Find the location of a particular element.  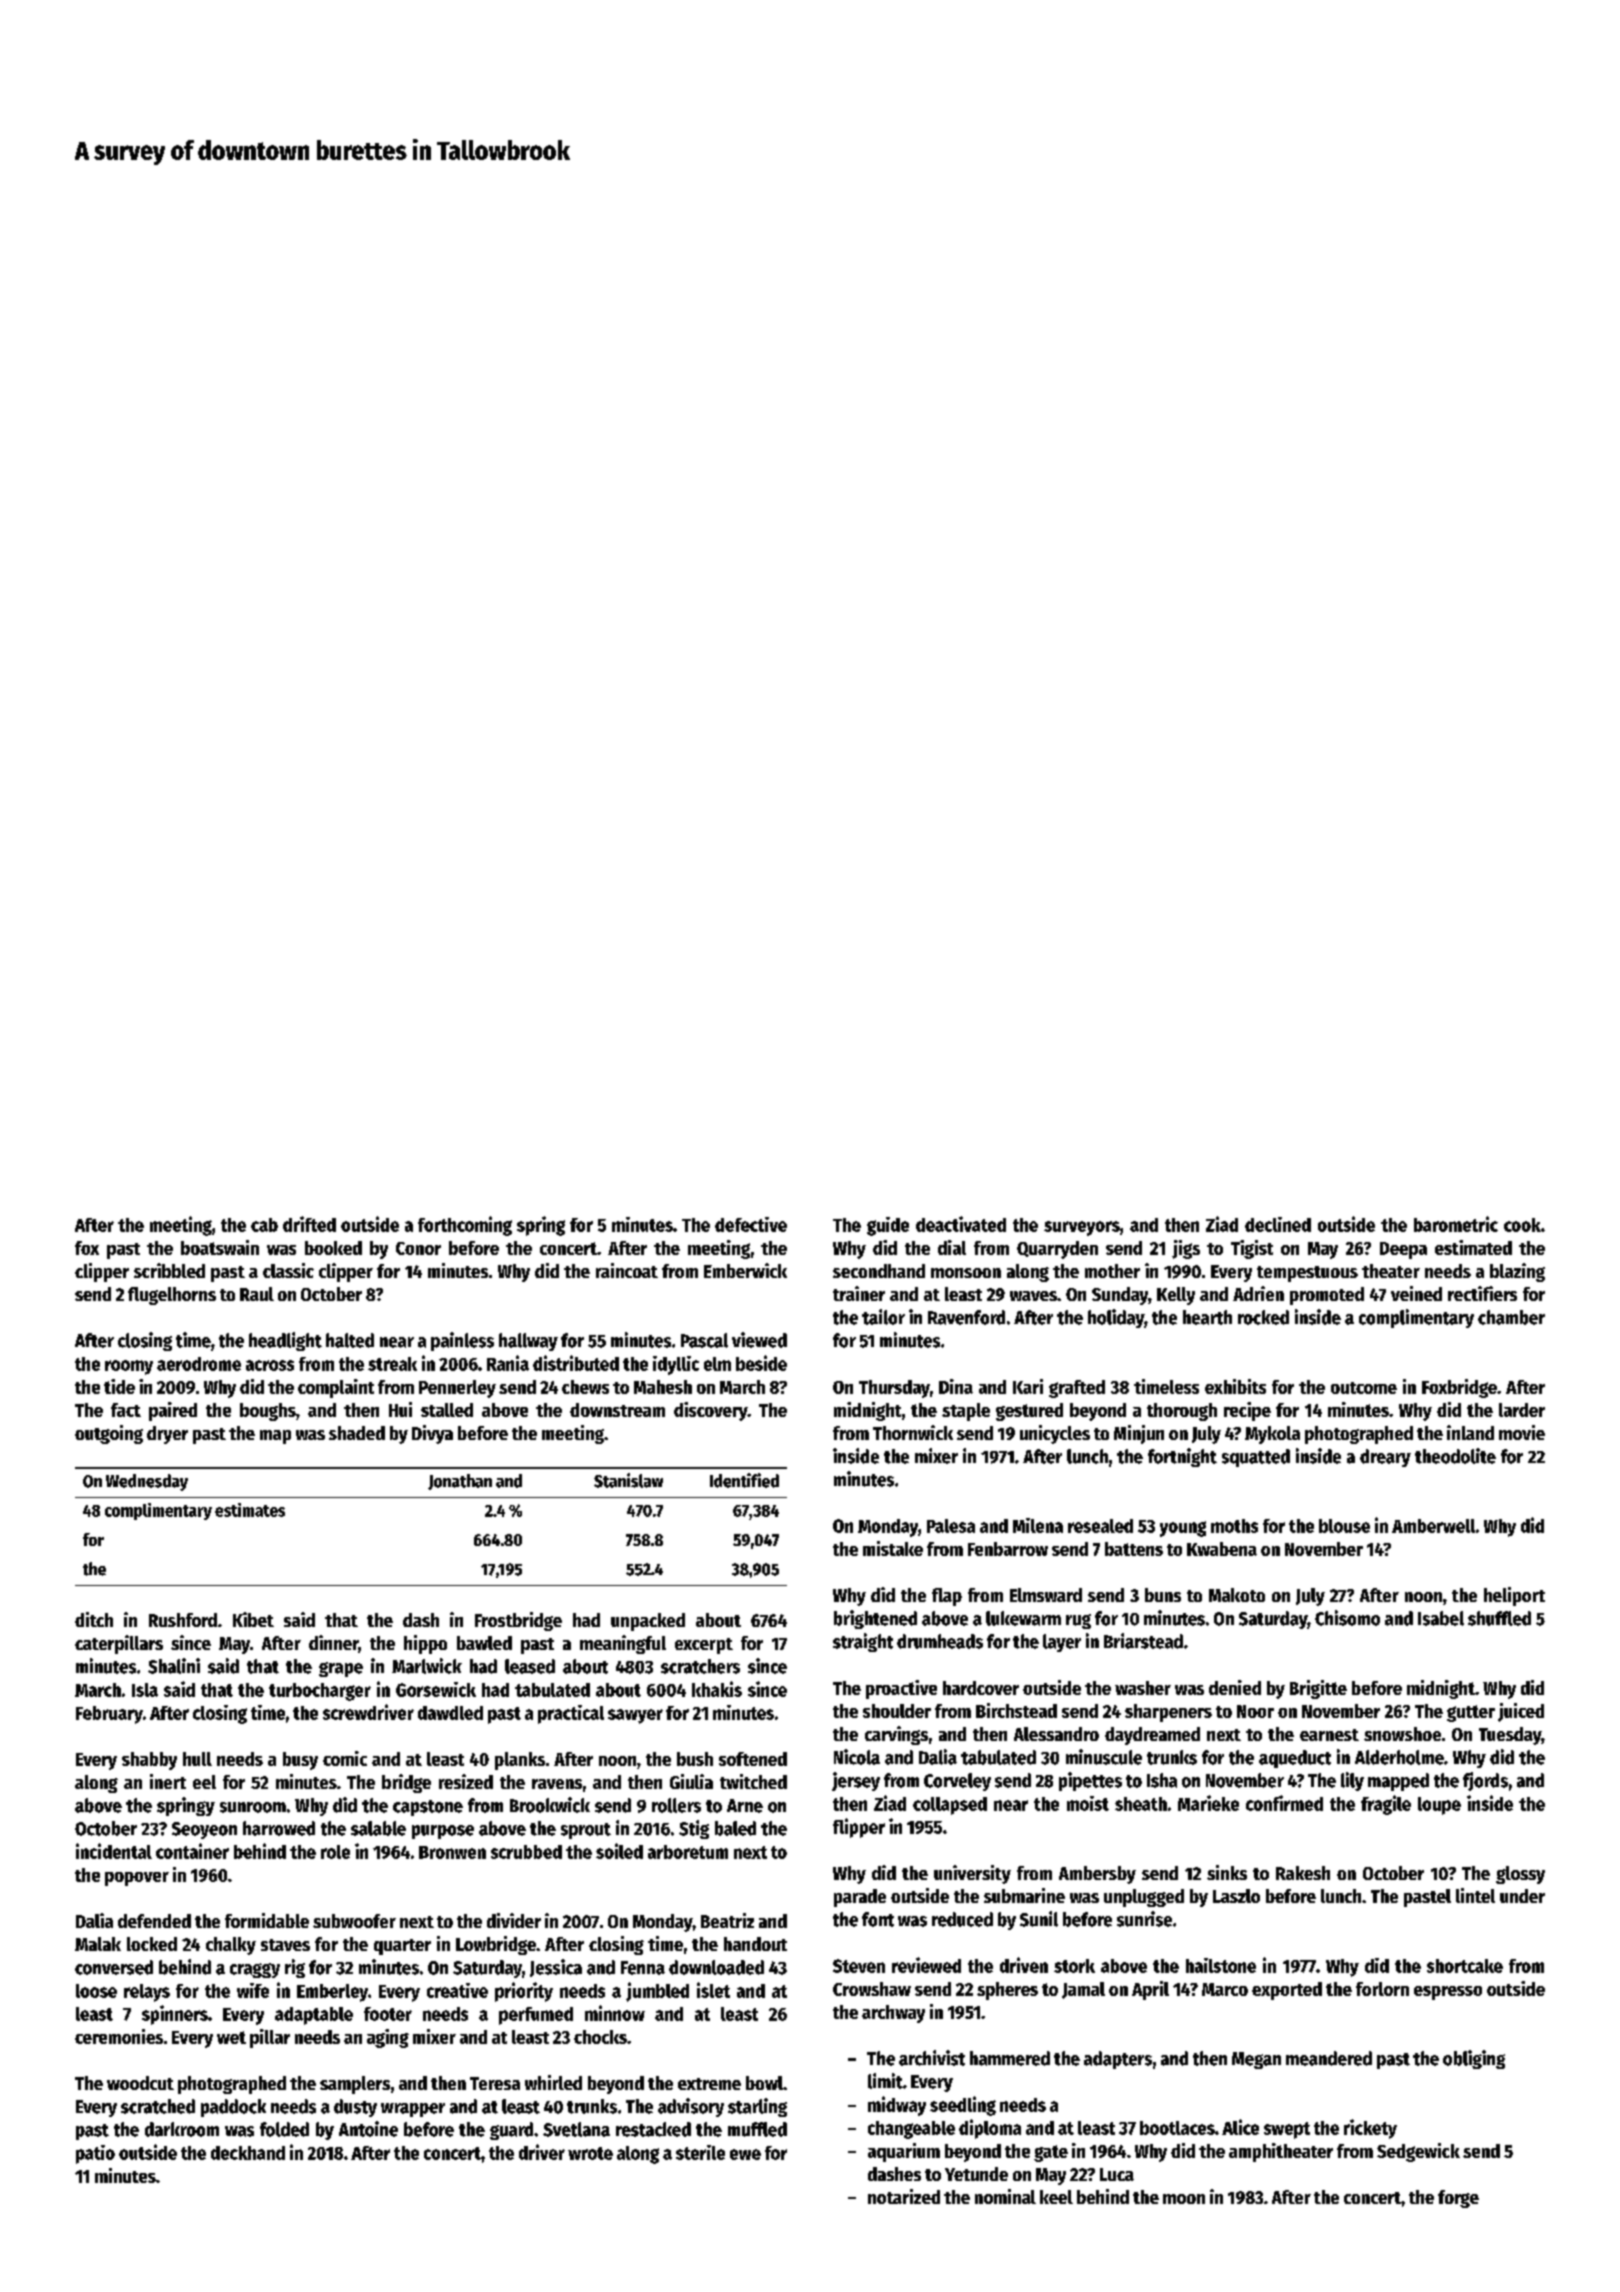

Identified is located at coordinates (744, 1480).
